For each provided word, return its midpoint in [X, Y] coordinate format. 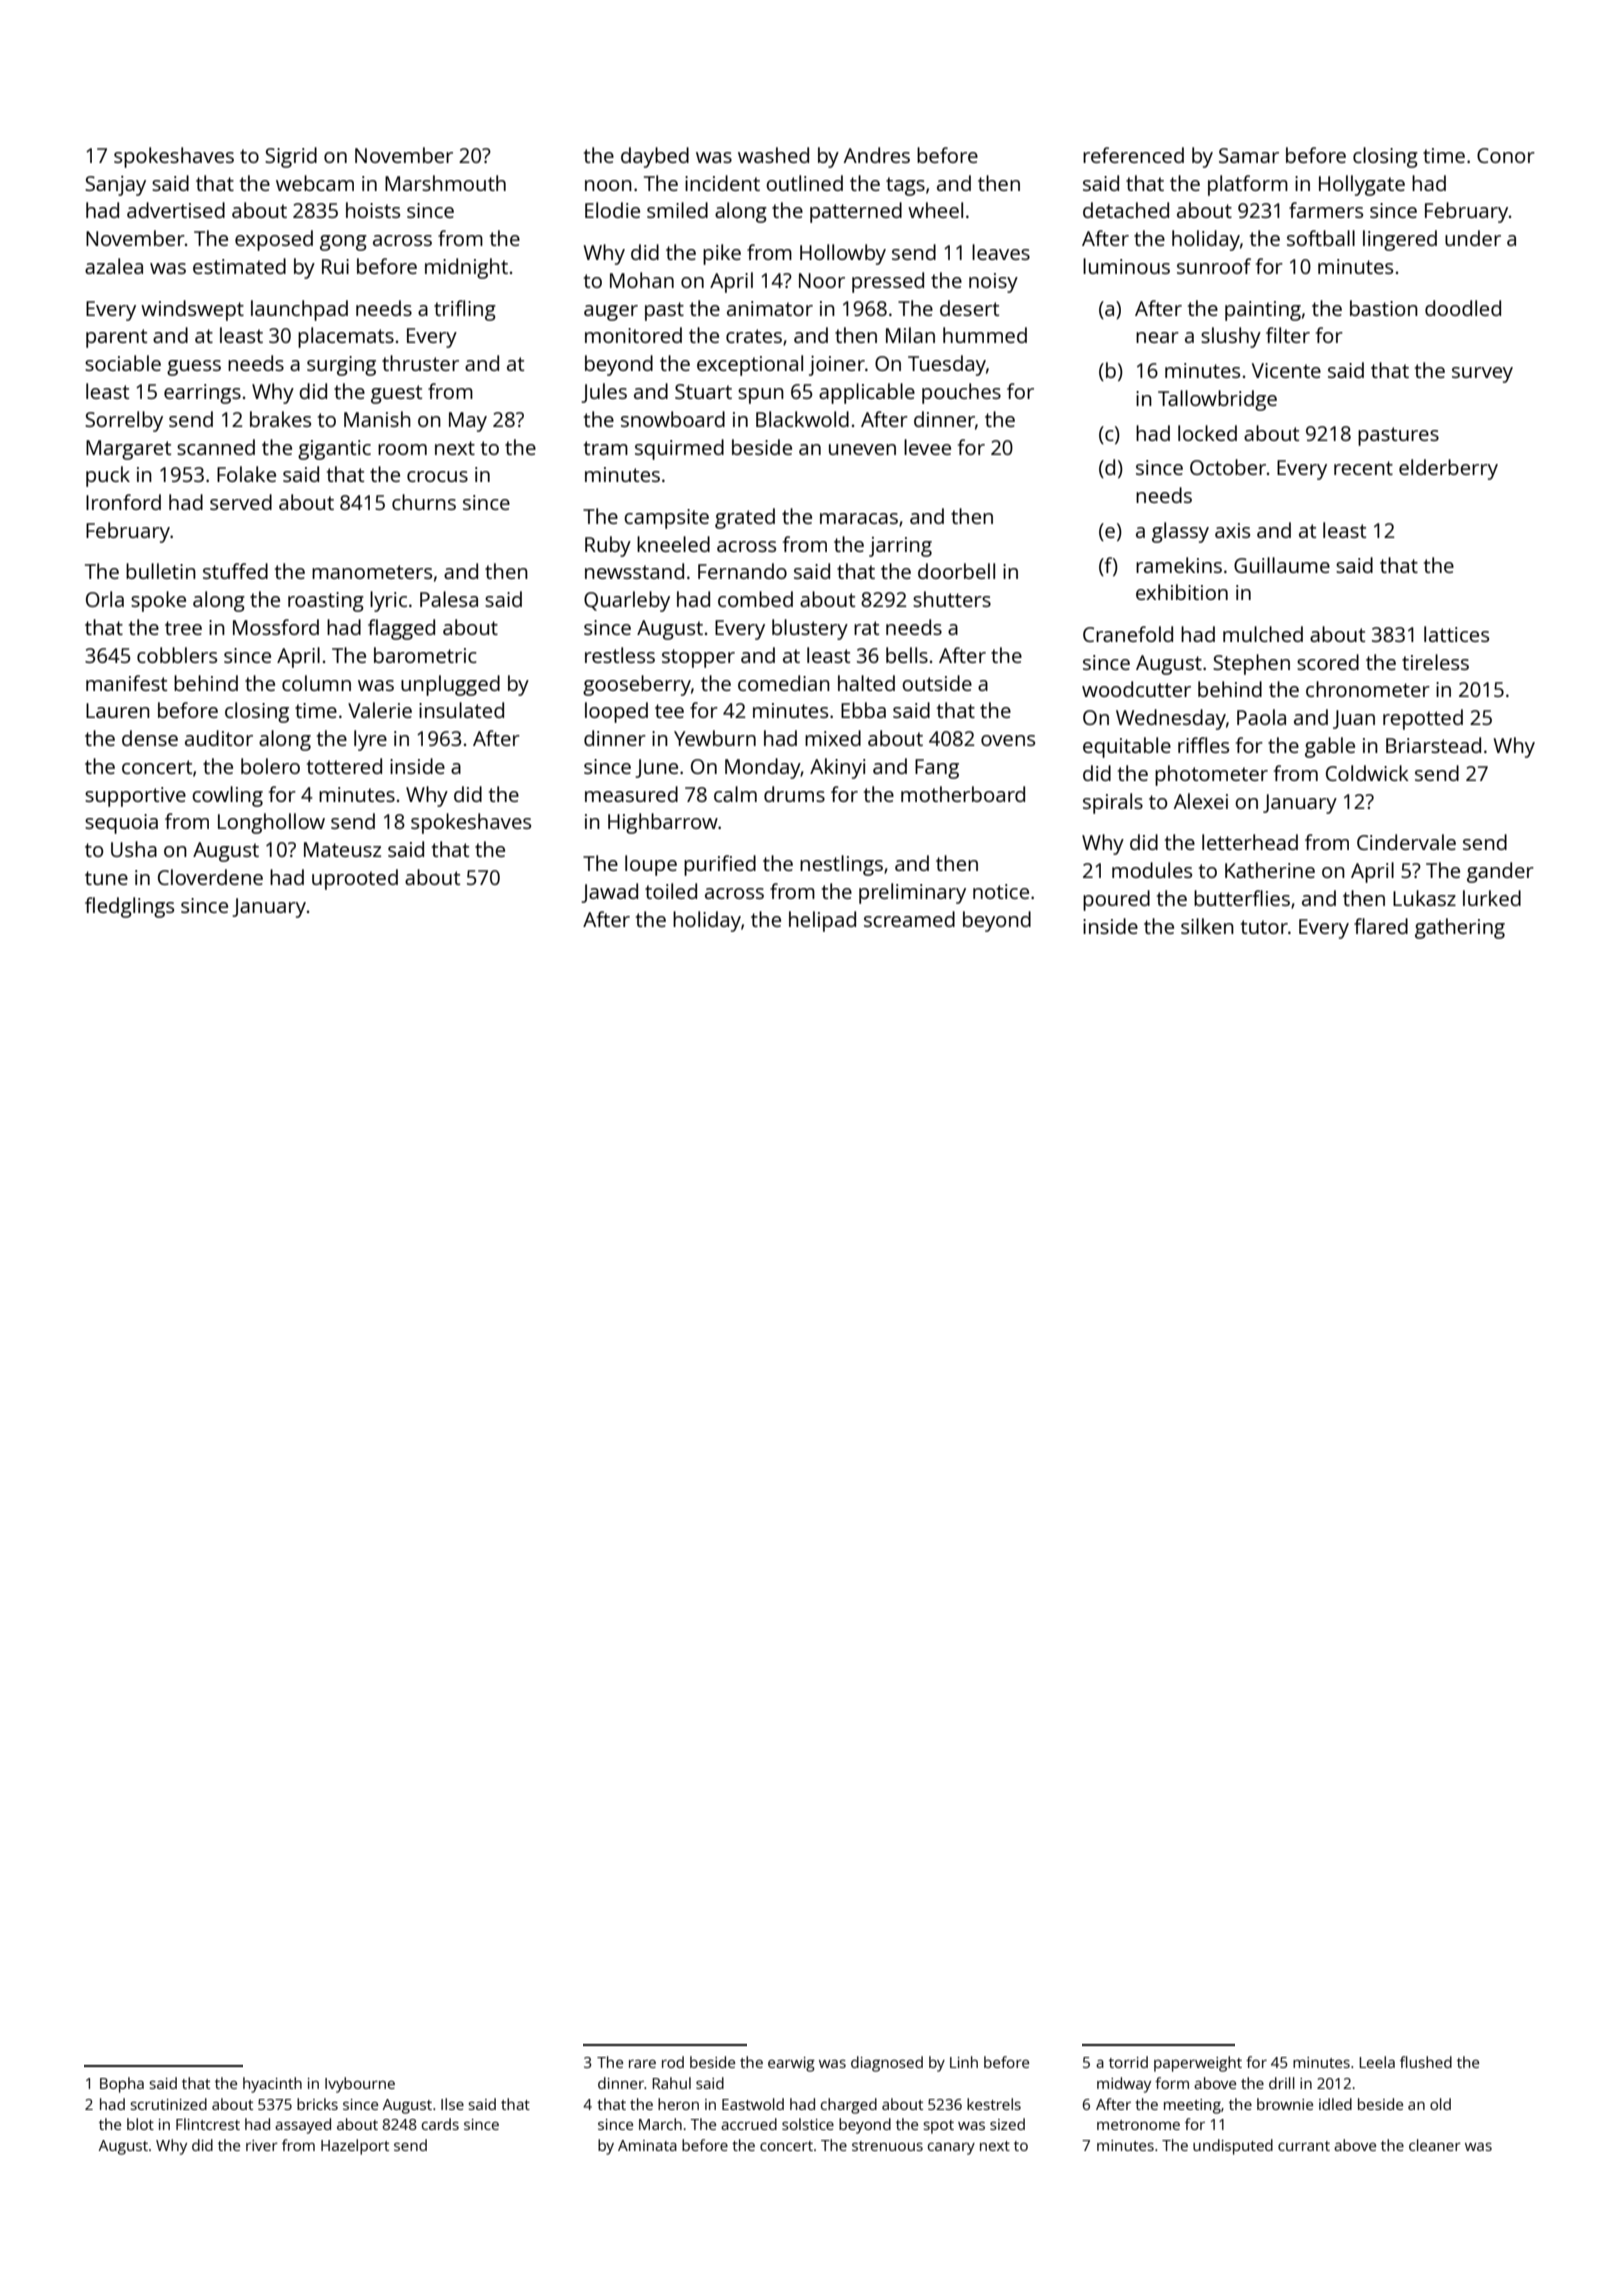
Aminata [647, 2145]
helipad [822, 921]
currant [1304, 2146]
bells [907, 655]
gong [343, 243]
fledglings [129, 907]
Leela [1377, 2062]
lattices [1456, 634]
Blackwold [802, 419]
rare [642, 2064]
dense [150, 738]
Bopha [122, 2085]
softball [1321, 238]
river [262, 2145]
